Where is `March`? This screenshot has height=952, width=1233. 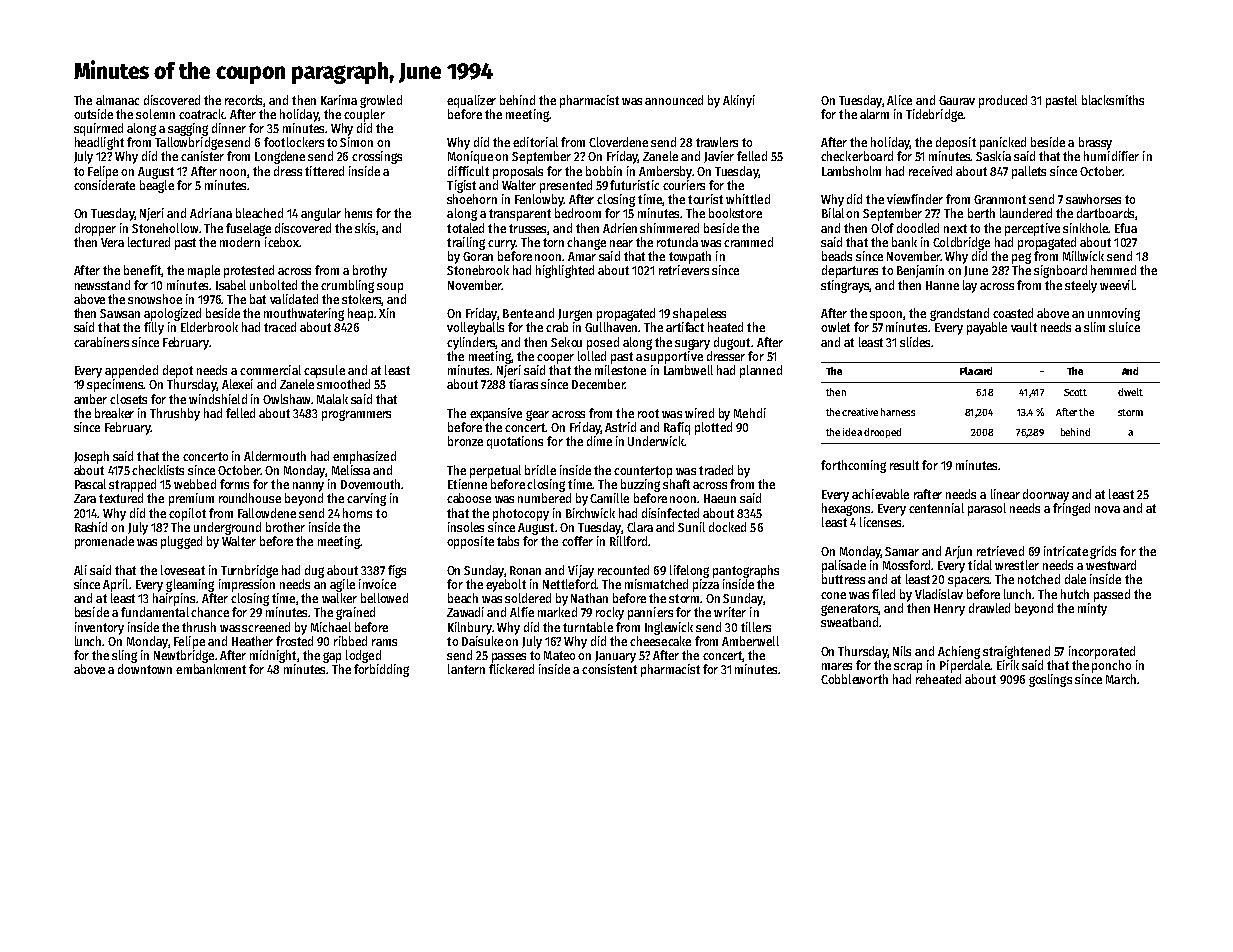 March is located at coordinates (1121, 679).
